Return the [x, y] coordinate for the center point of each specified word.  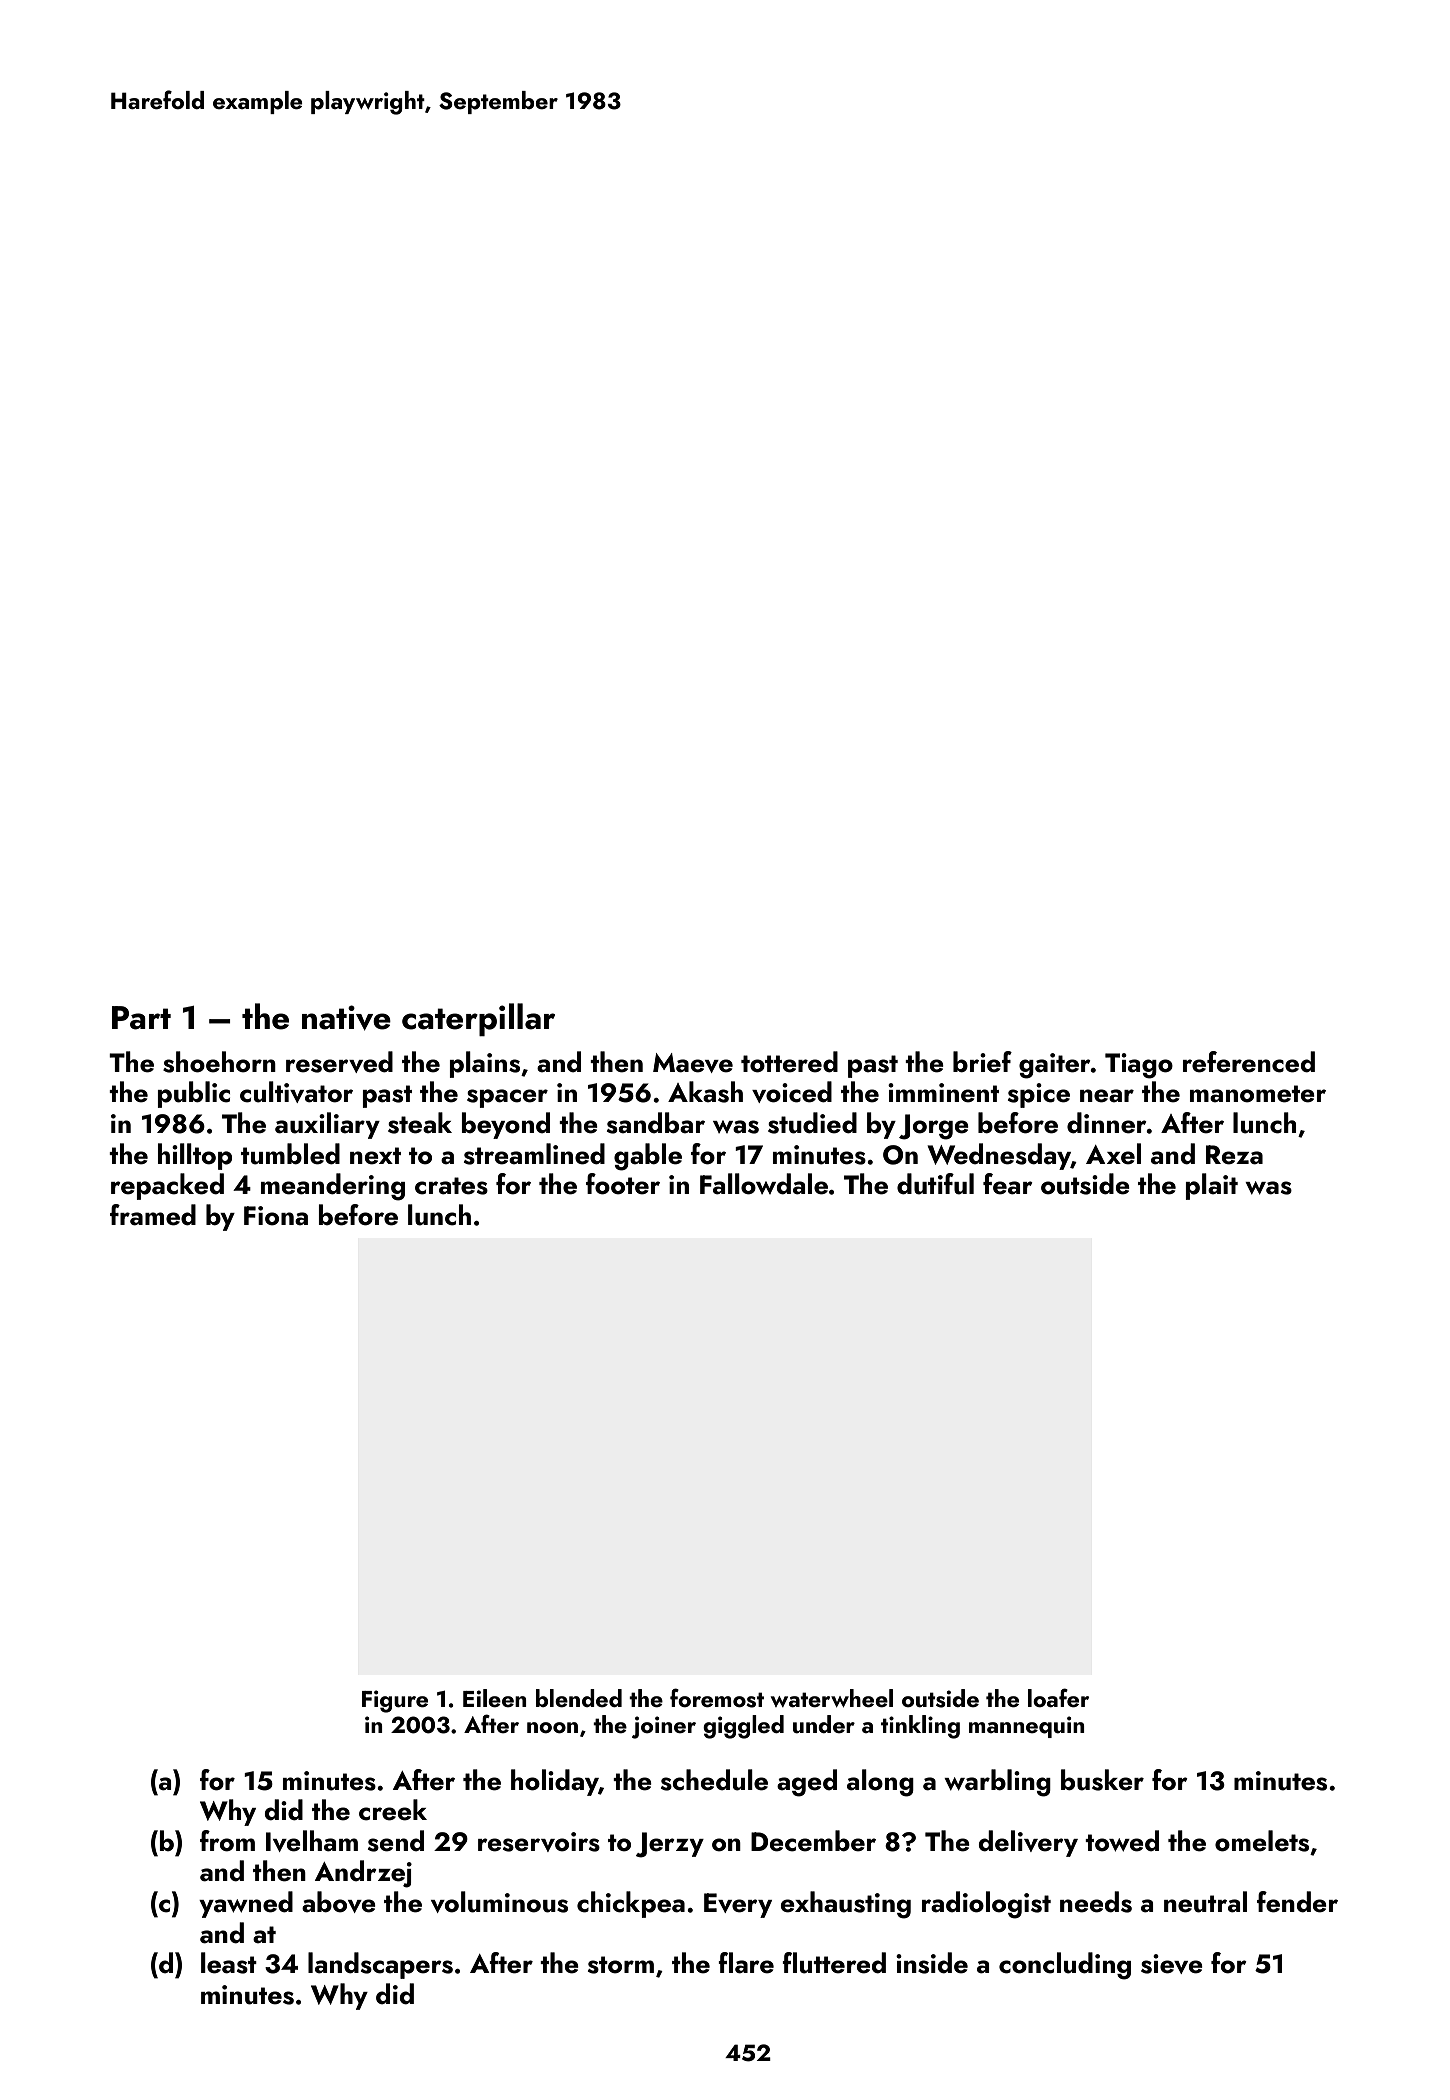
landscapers [380, 1965]
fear [1008, 1184]
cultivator [296, 1092]
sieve [1172, 1964]
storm [621, 1965]
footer [623, 1184]
